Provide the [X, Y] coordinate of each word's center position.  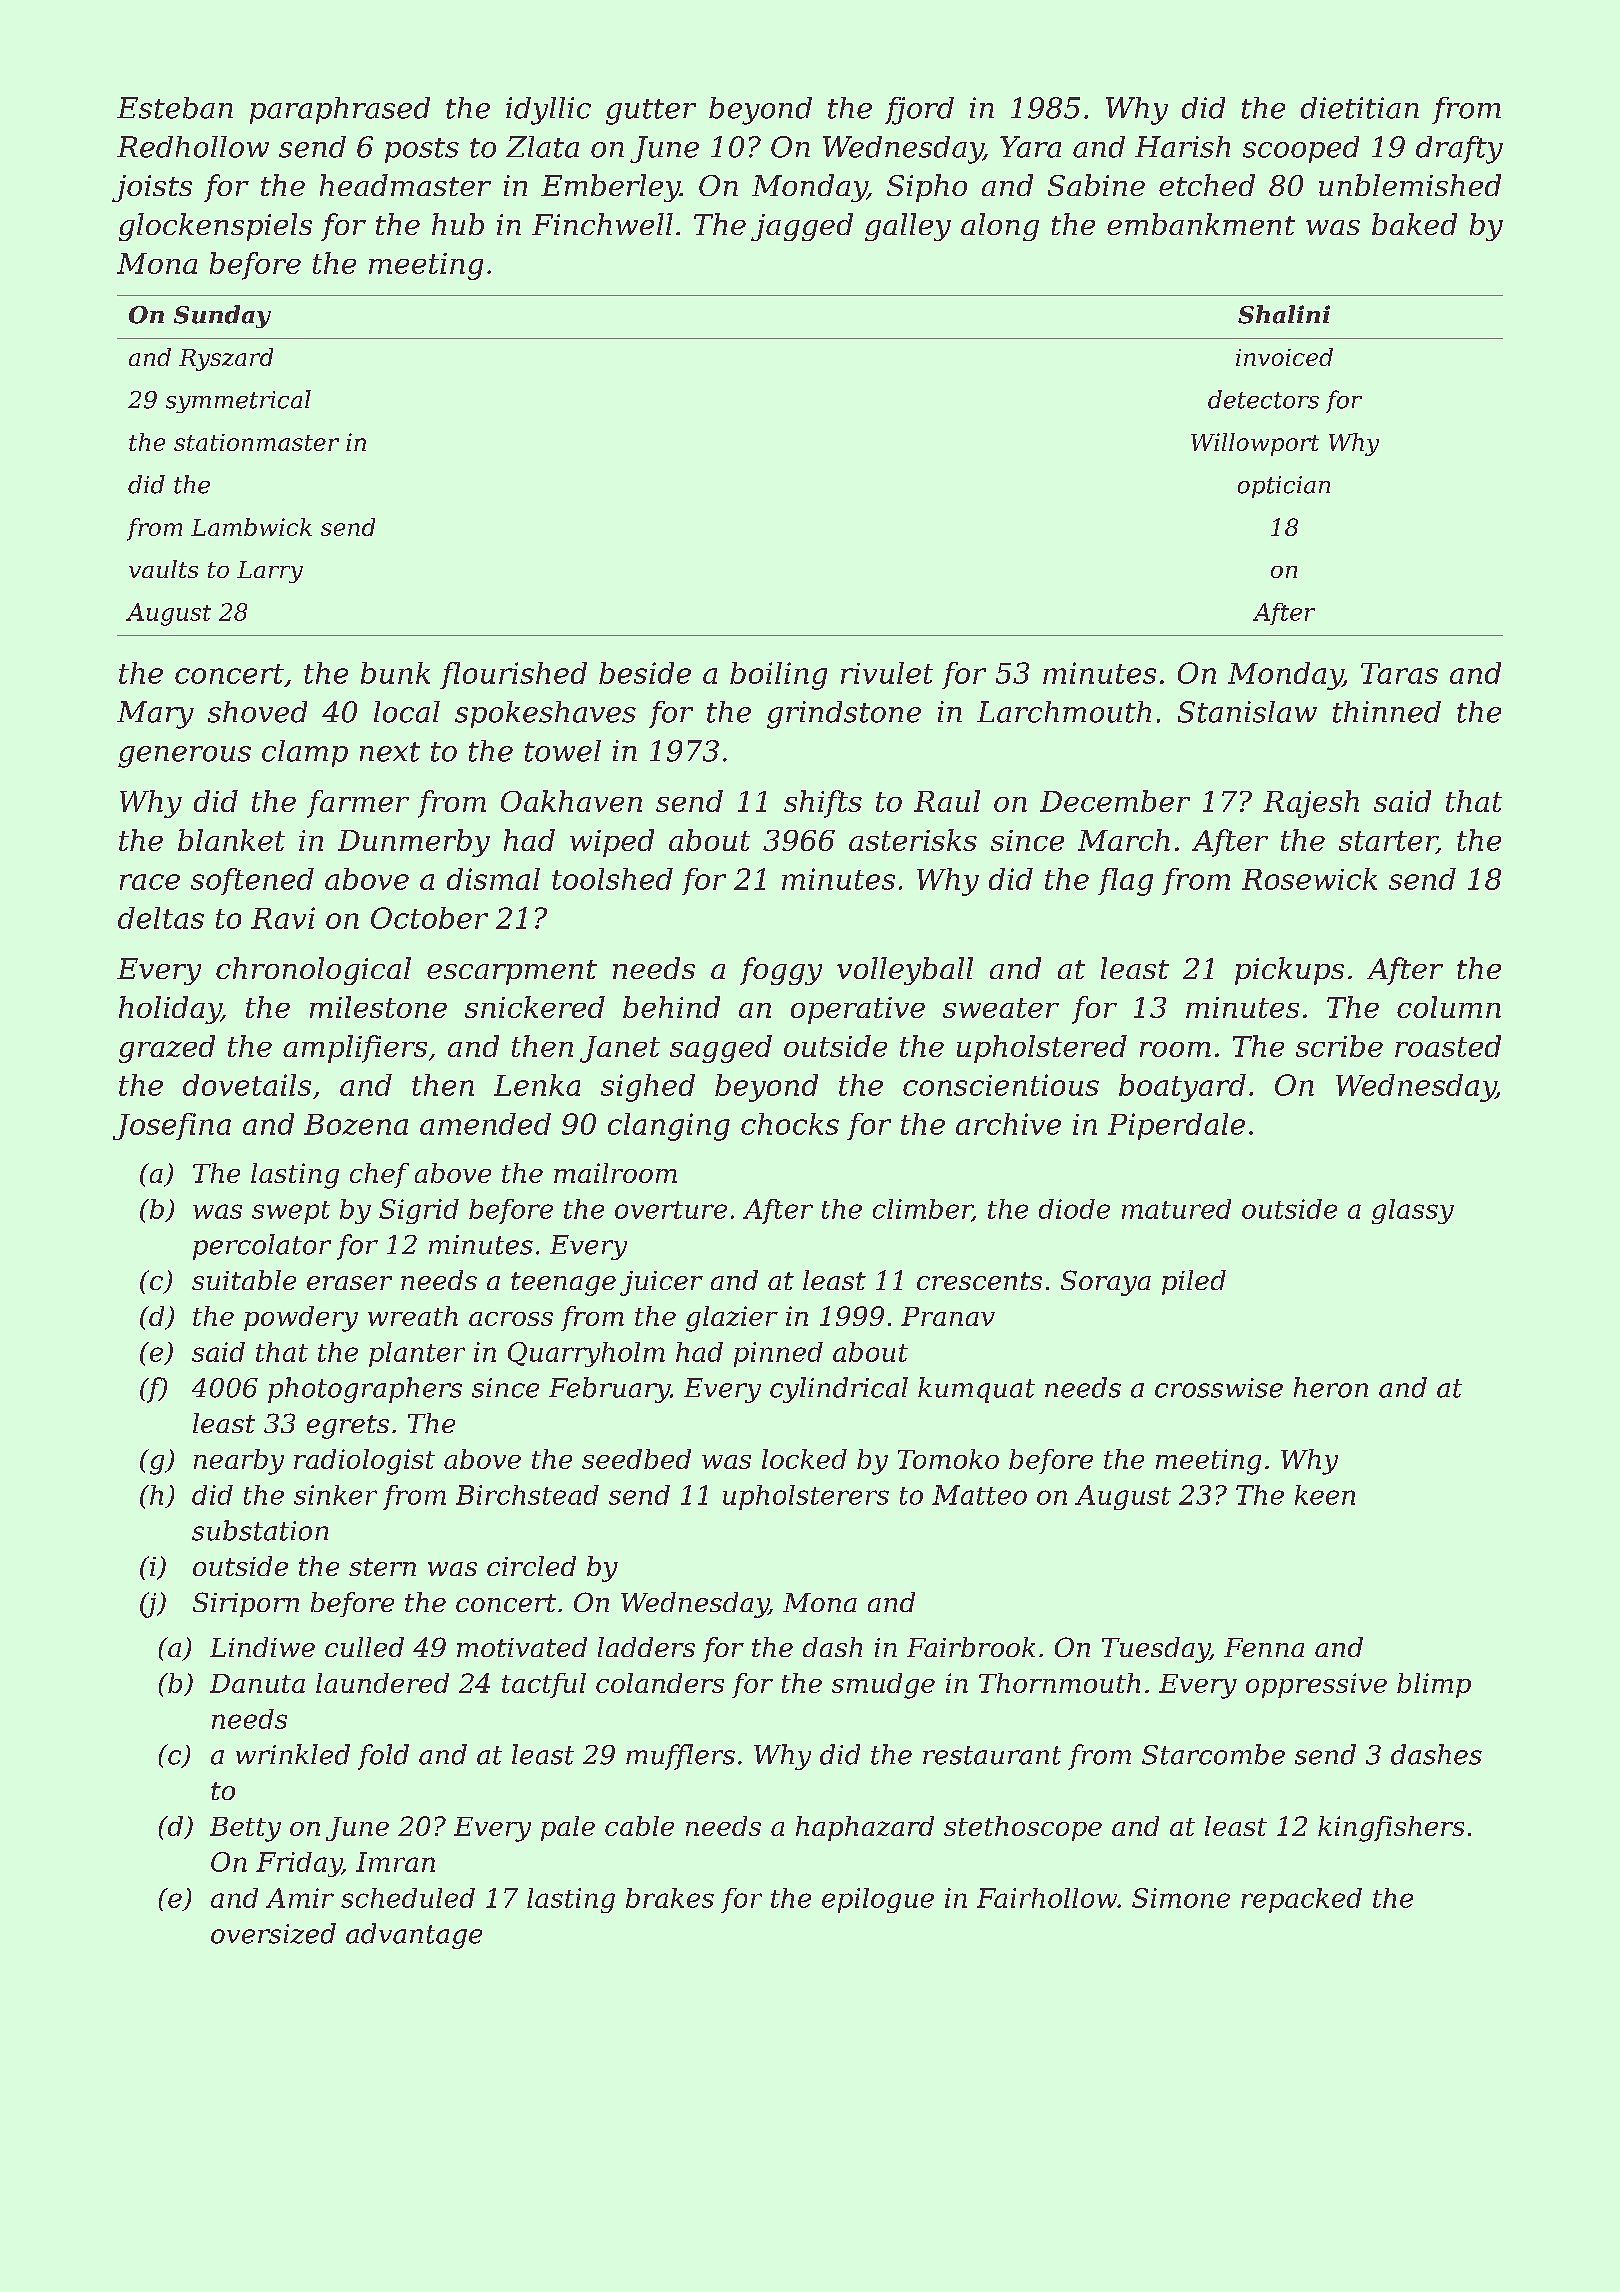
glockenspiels [215, 227]
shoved [257, 712]
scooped [1301, 149]
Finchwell [602, 224]
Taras [1399, 673]
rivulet [887, 673]
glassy [1413, 1211]
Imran [395, 1862]
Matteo [979, 1495]
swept [291, 1212]
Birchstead [527, 1495]
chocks [790, 1124]
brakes [670, 1898]
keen [1325, 1495]
